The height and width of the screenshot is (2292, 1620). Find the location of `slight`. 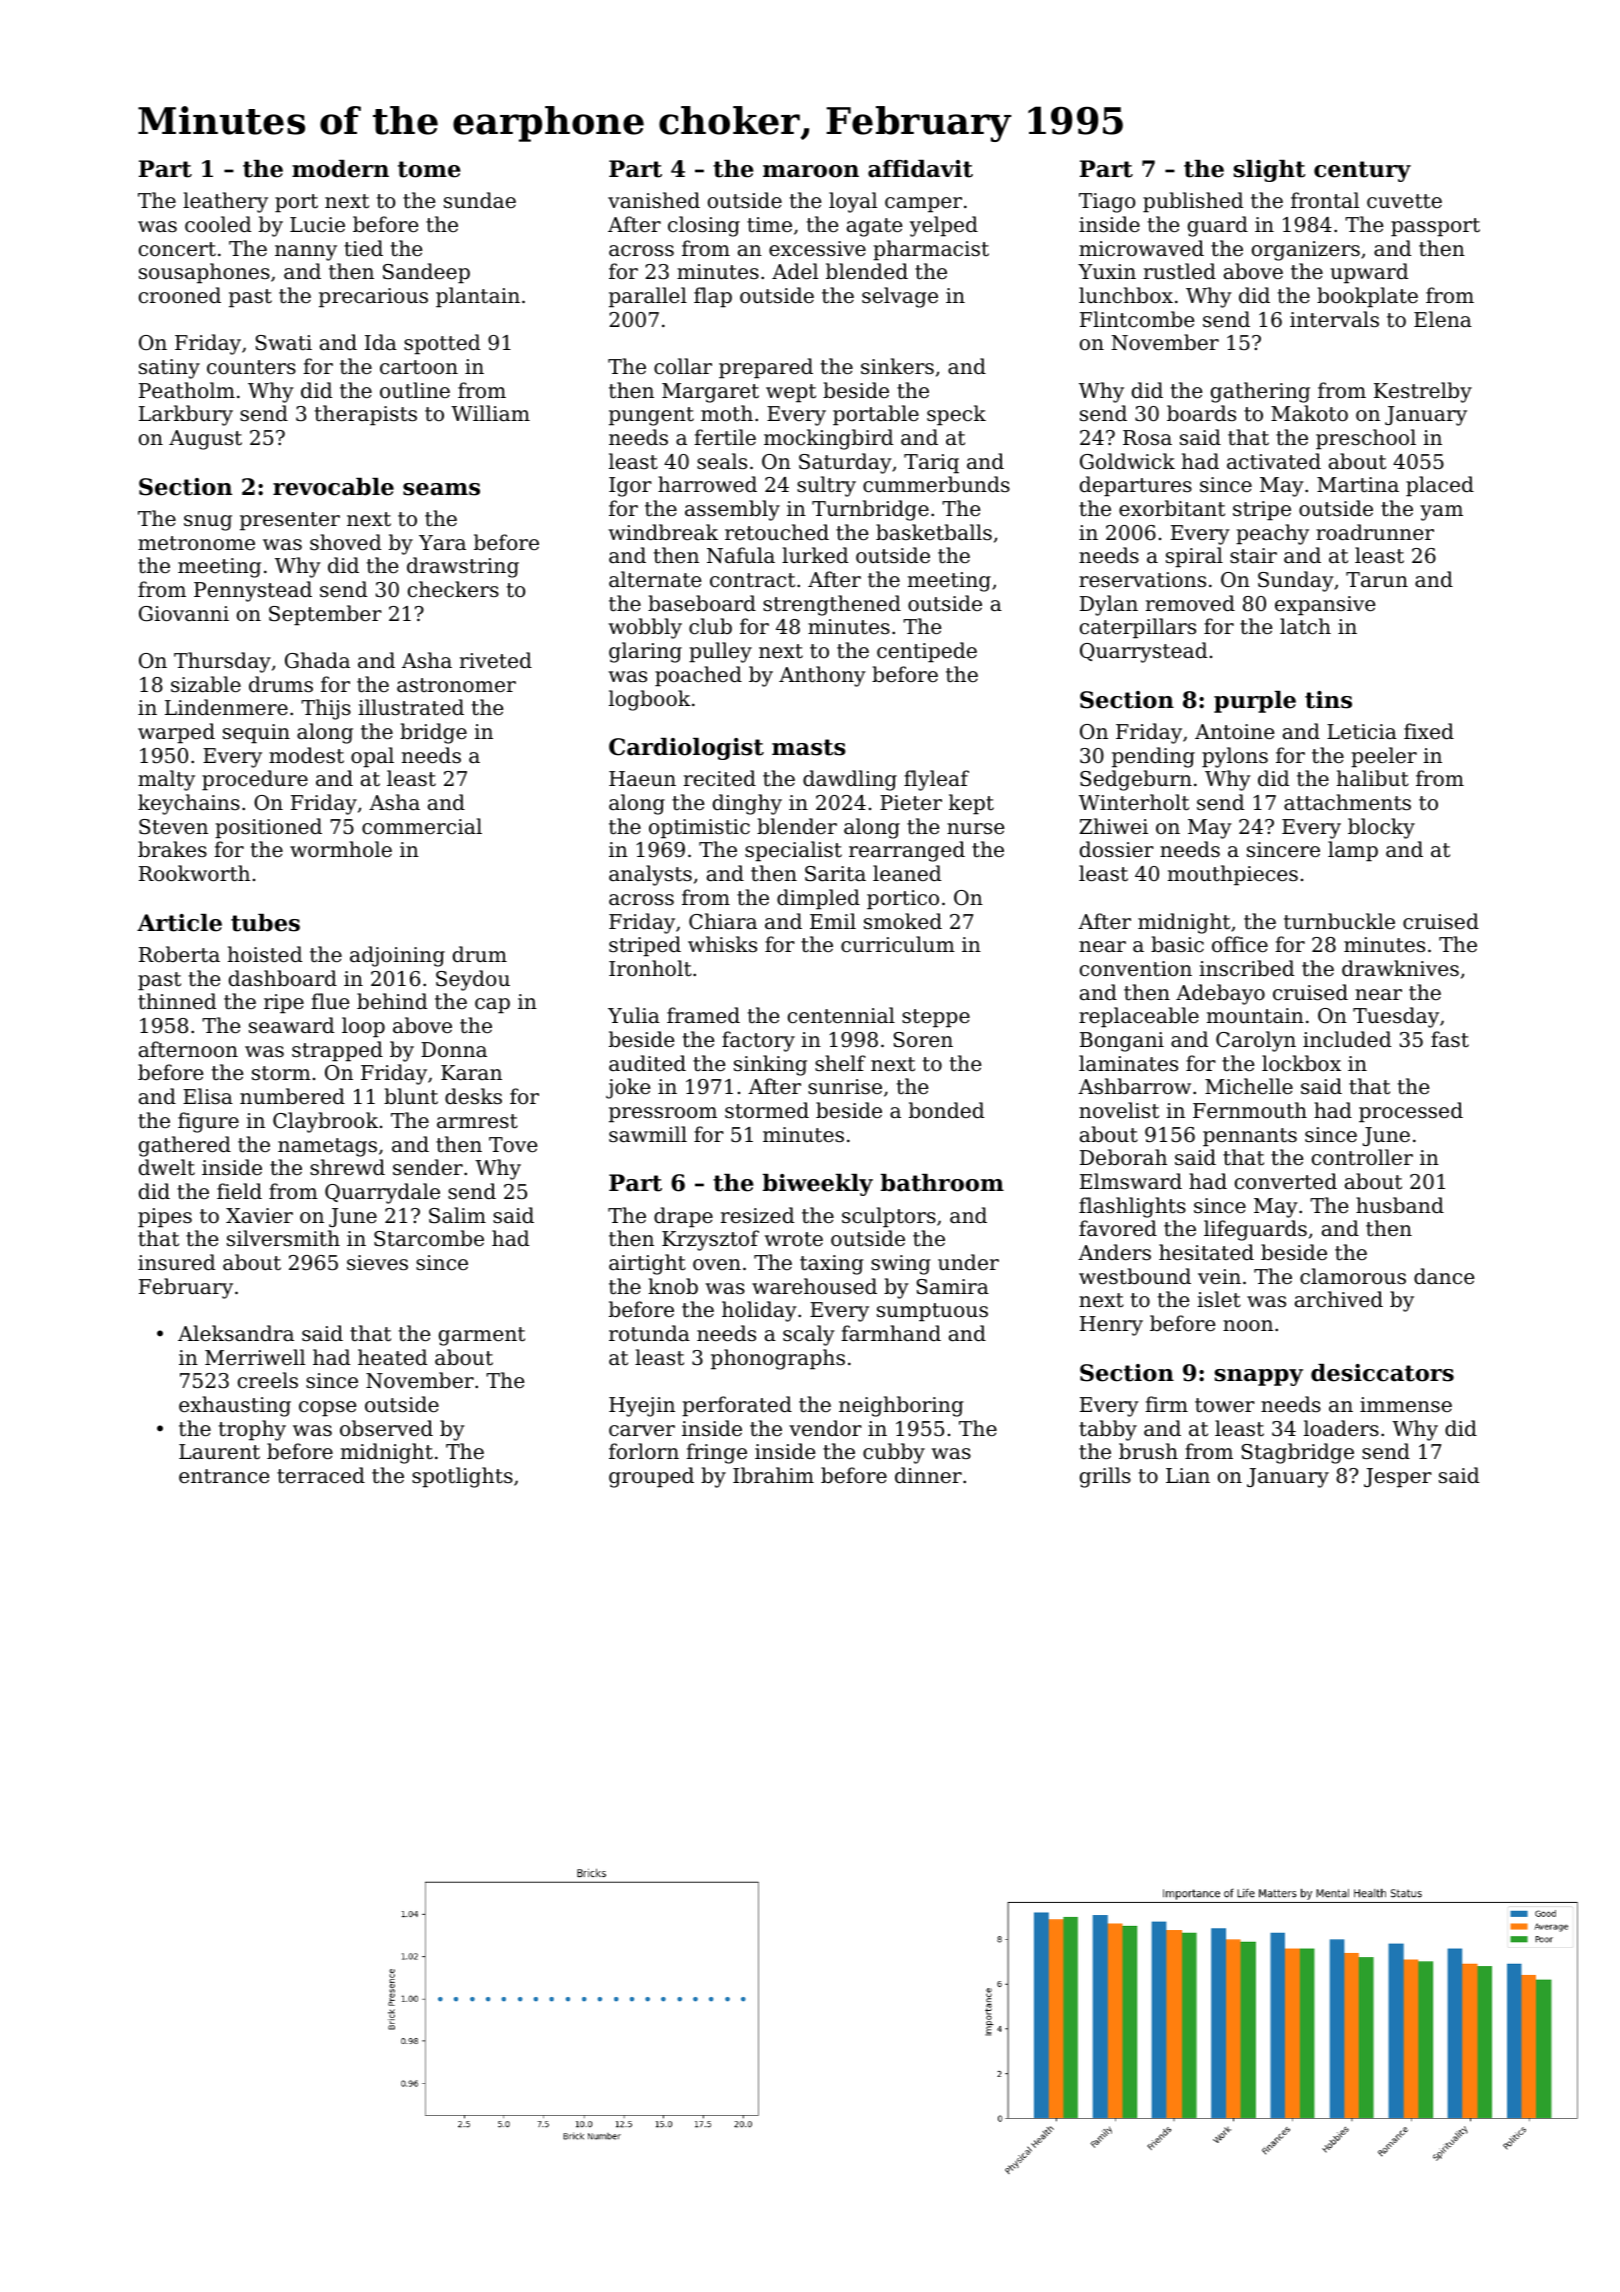

slight is located at coordinates (1269, 171).
